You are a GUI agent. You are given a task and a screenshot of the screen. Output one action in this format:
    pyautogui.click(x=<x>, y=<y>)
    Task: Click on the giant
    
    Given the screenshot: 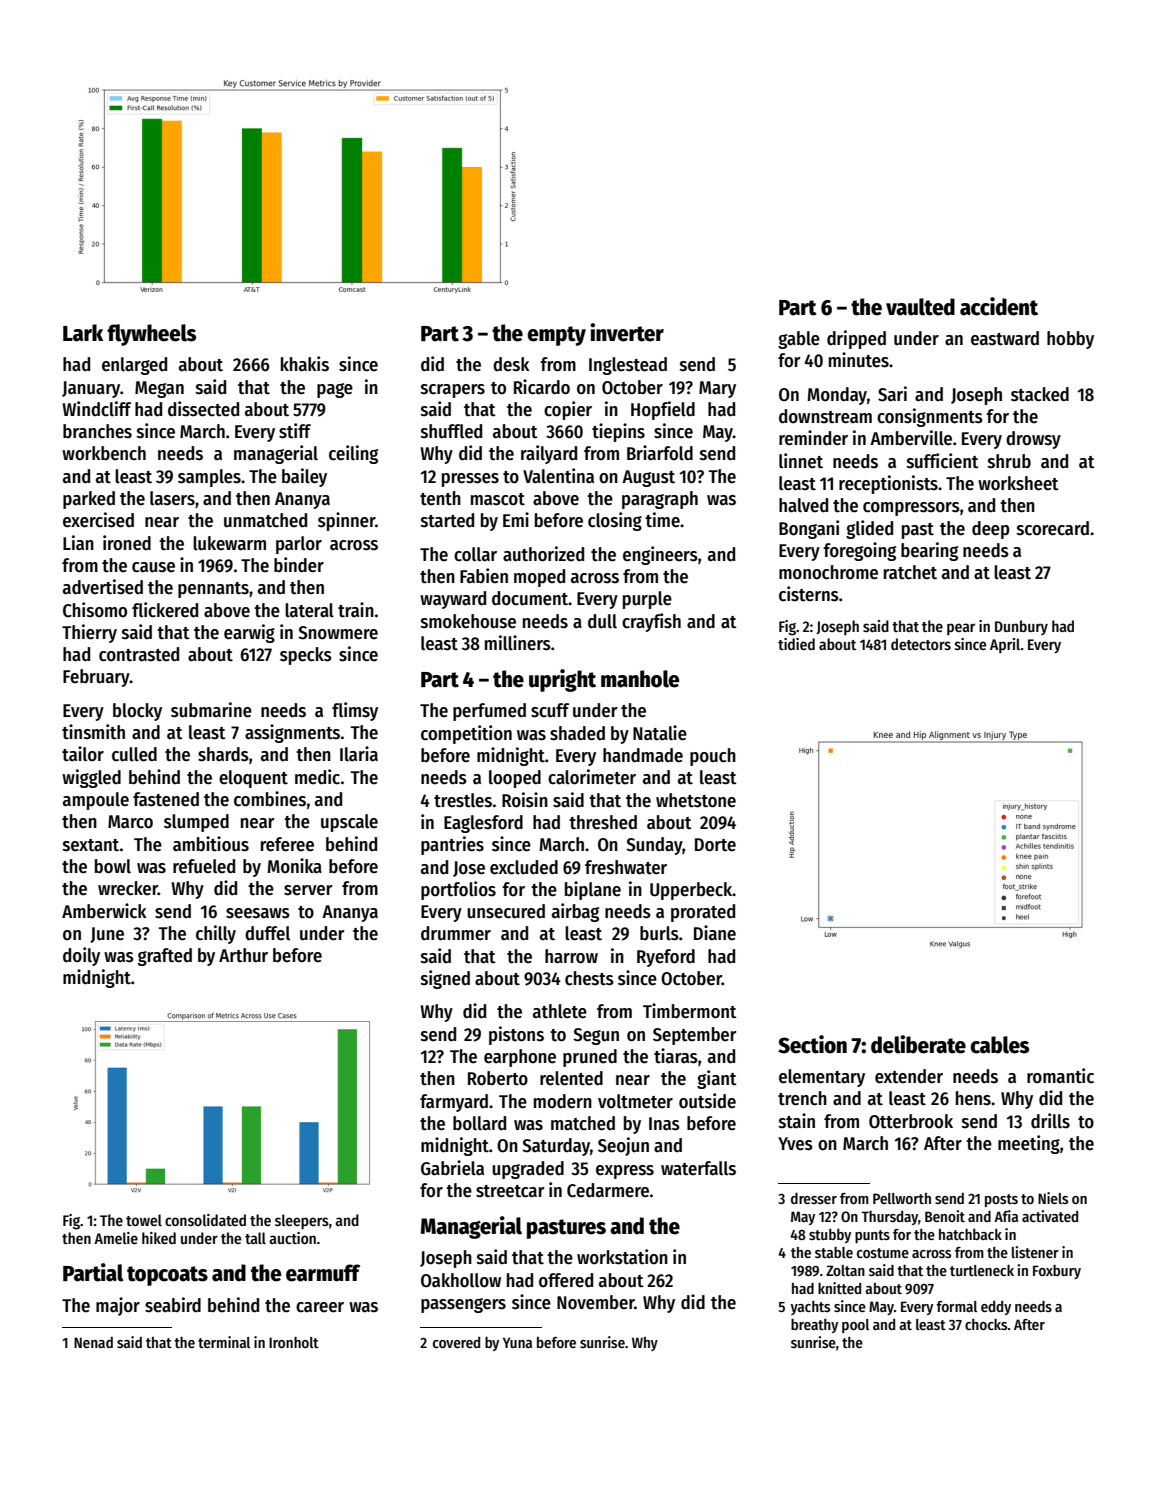 What is the action you would take?
    pyautogui.click(x=717, y=1079)
